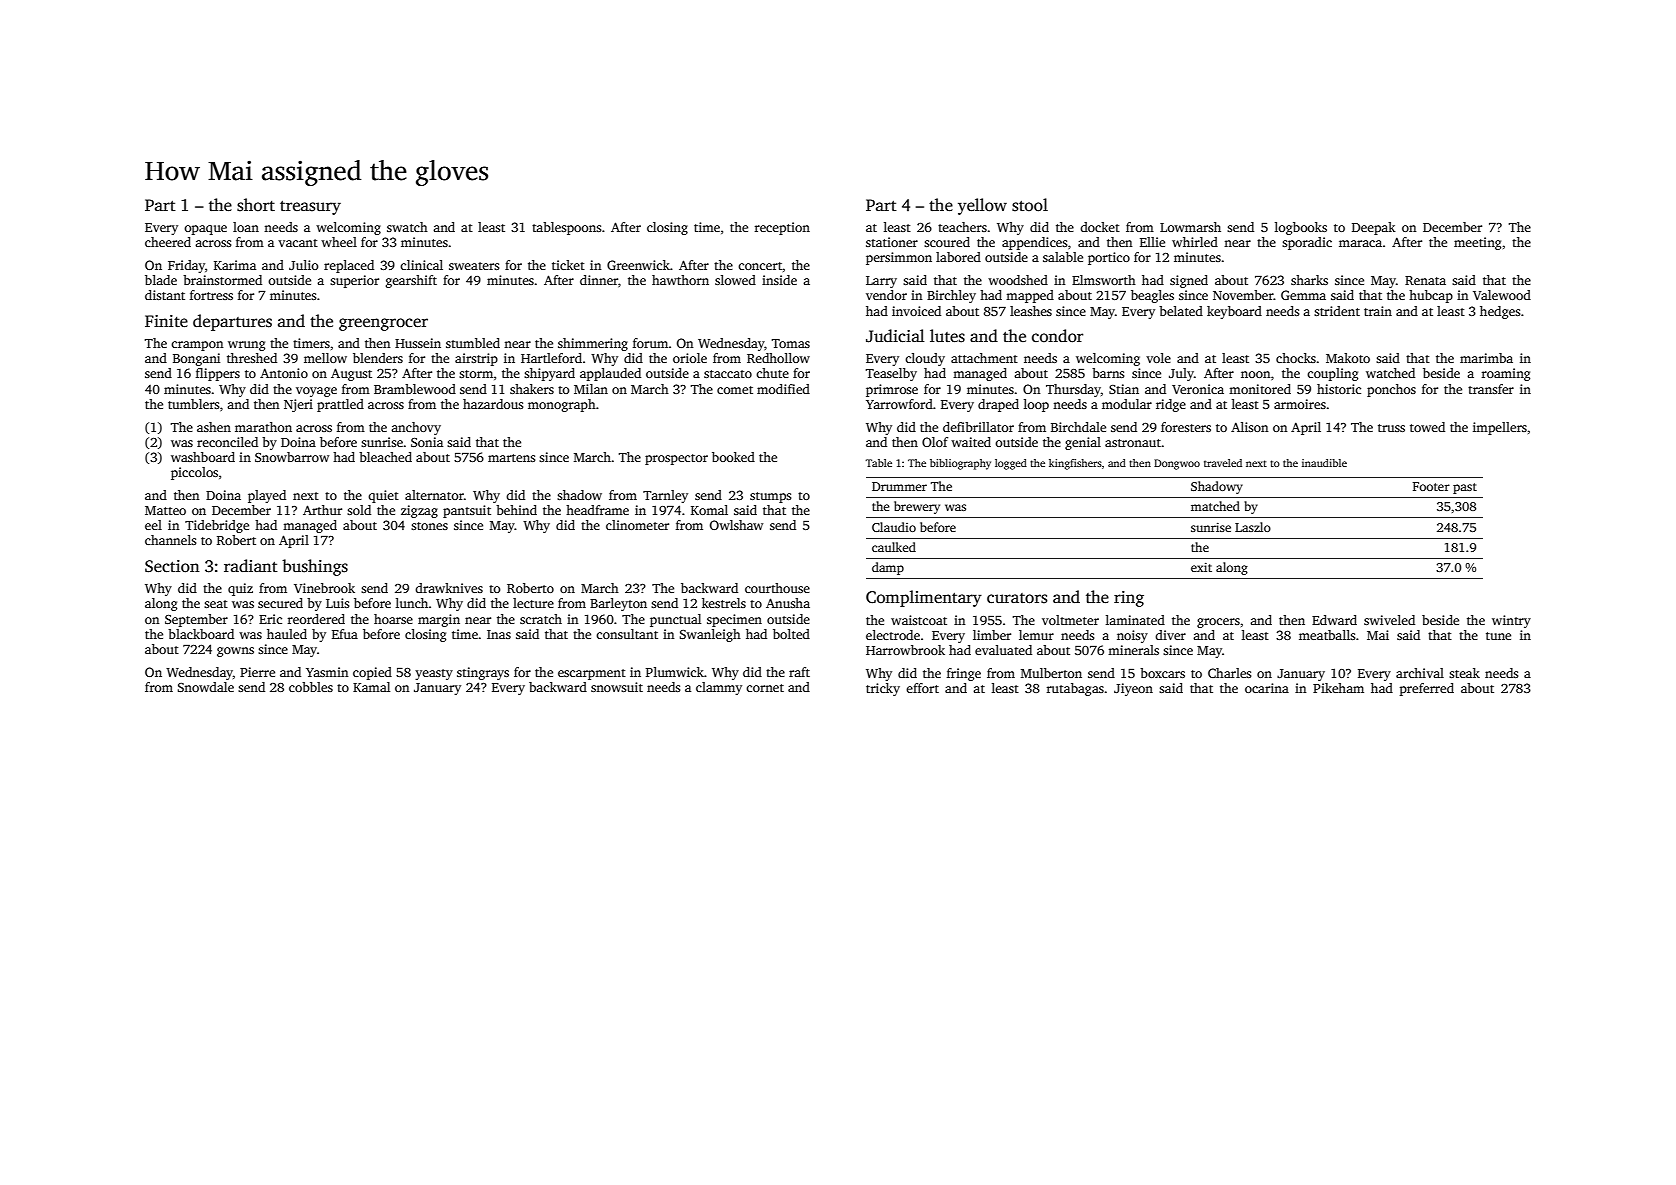  What do you see at coordinates (1420, 673) in the document?
I see `archival` at bounding box center [1420, 673].
